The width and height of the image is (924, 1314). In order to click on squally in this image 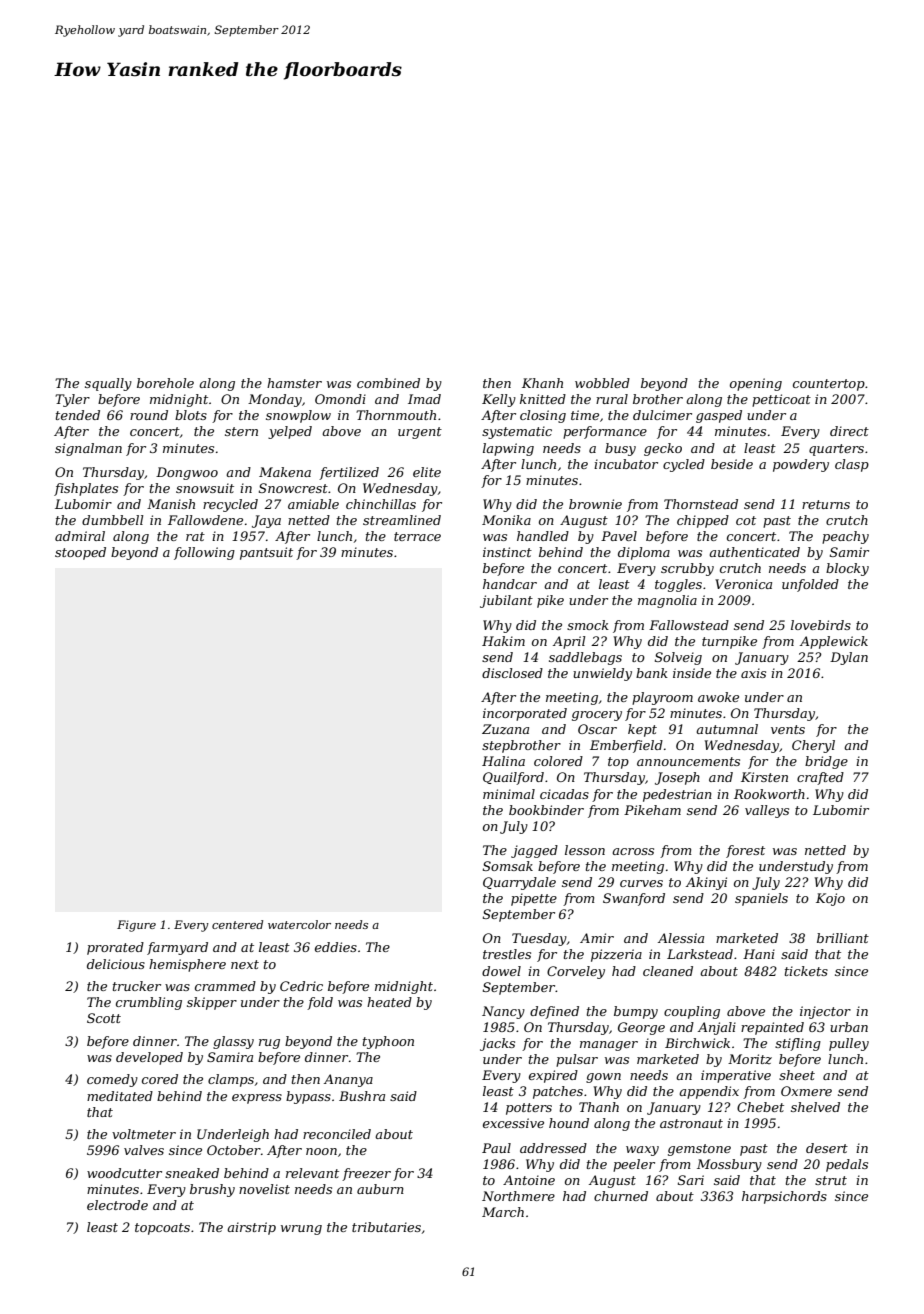, I will do `click(108, 384)`.
